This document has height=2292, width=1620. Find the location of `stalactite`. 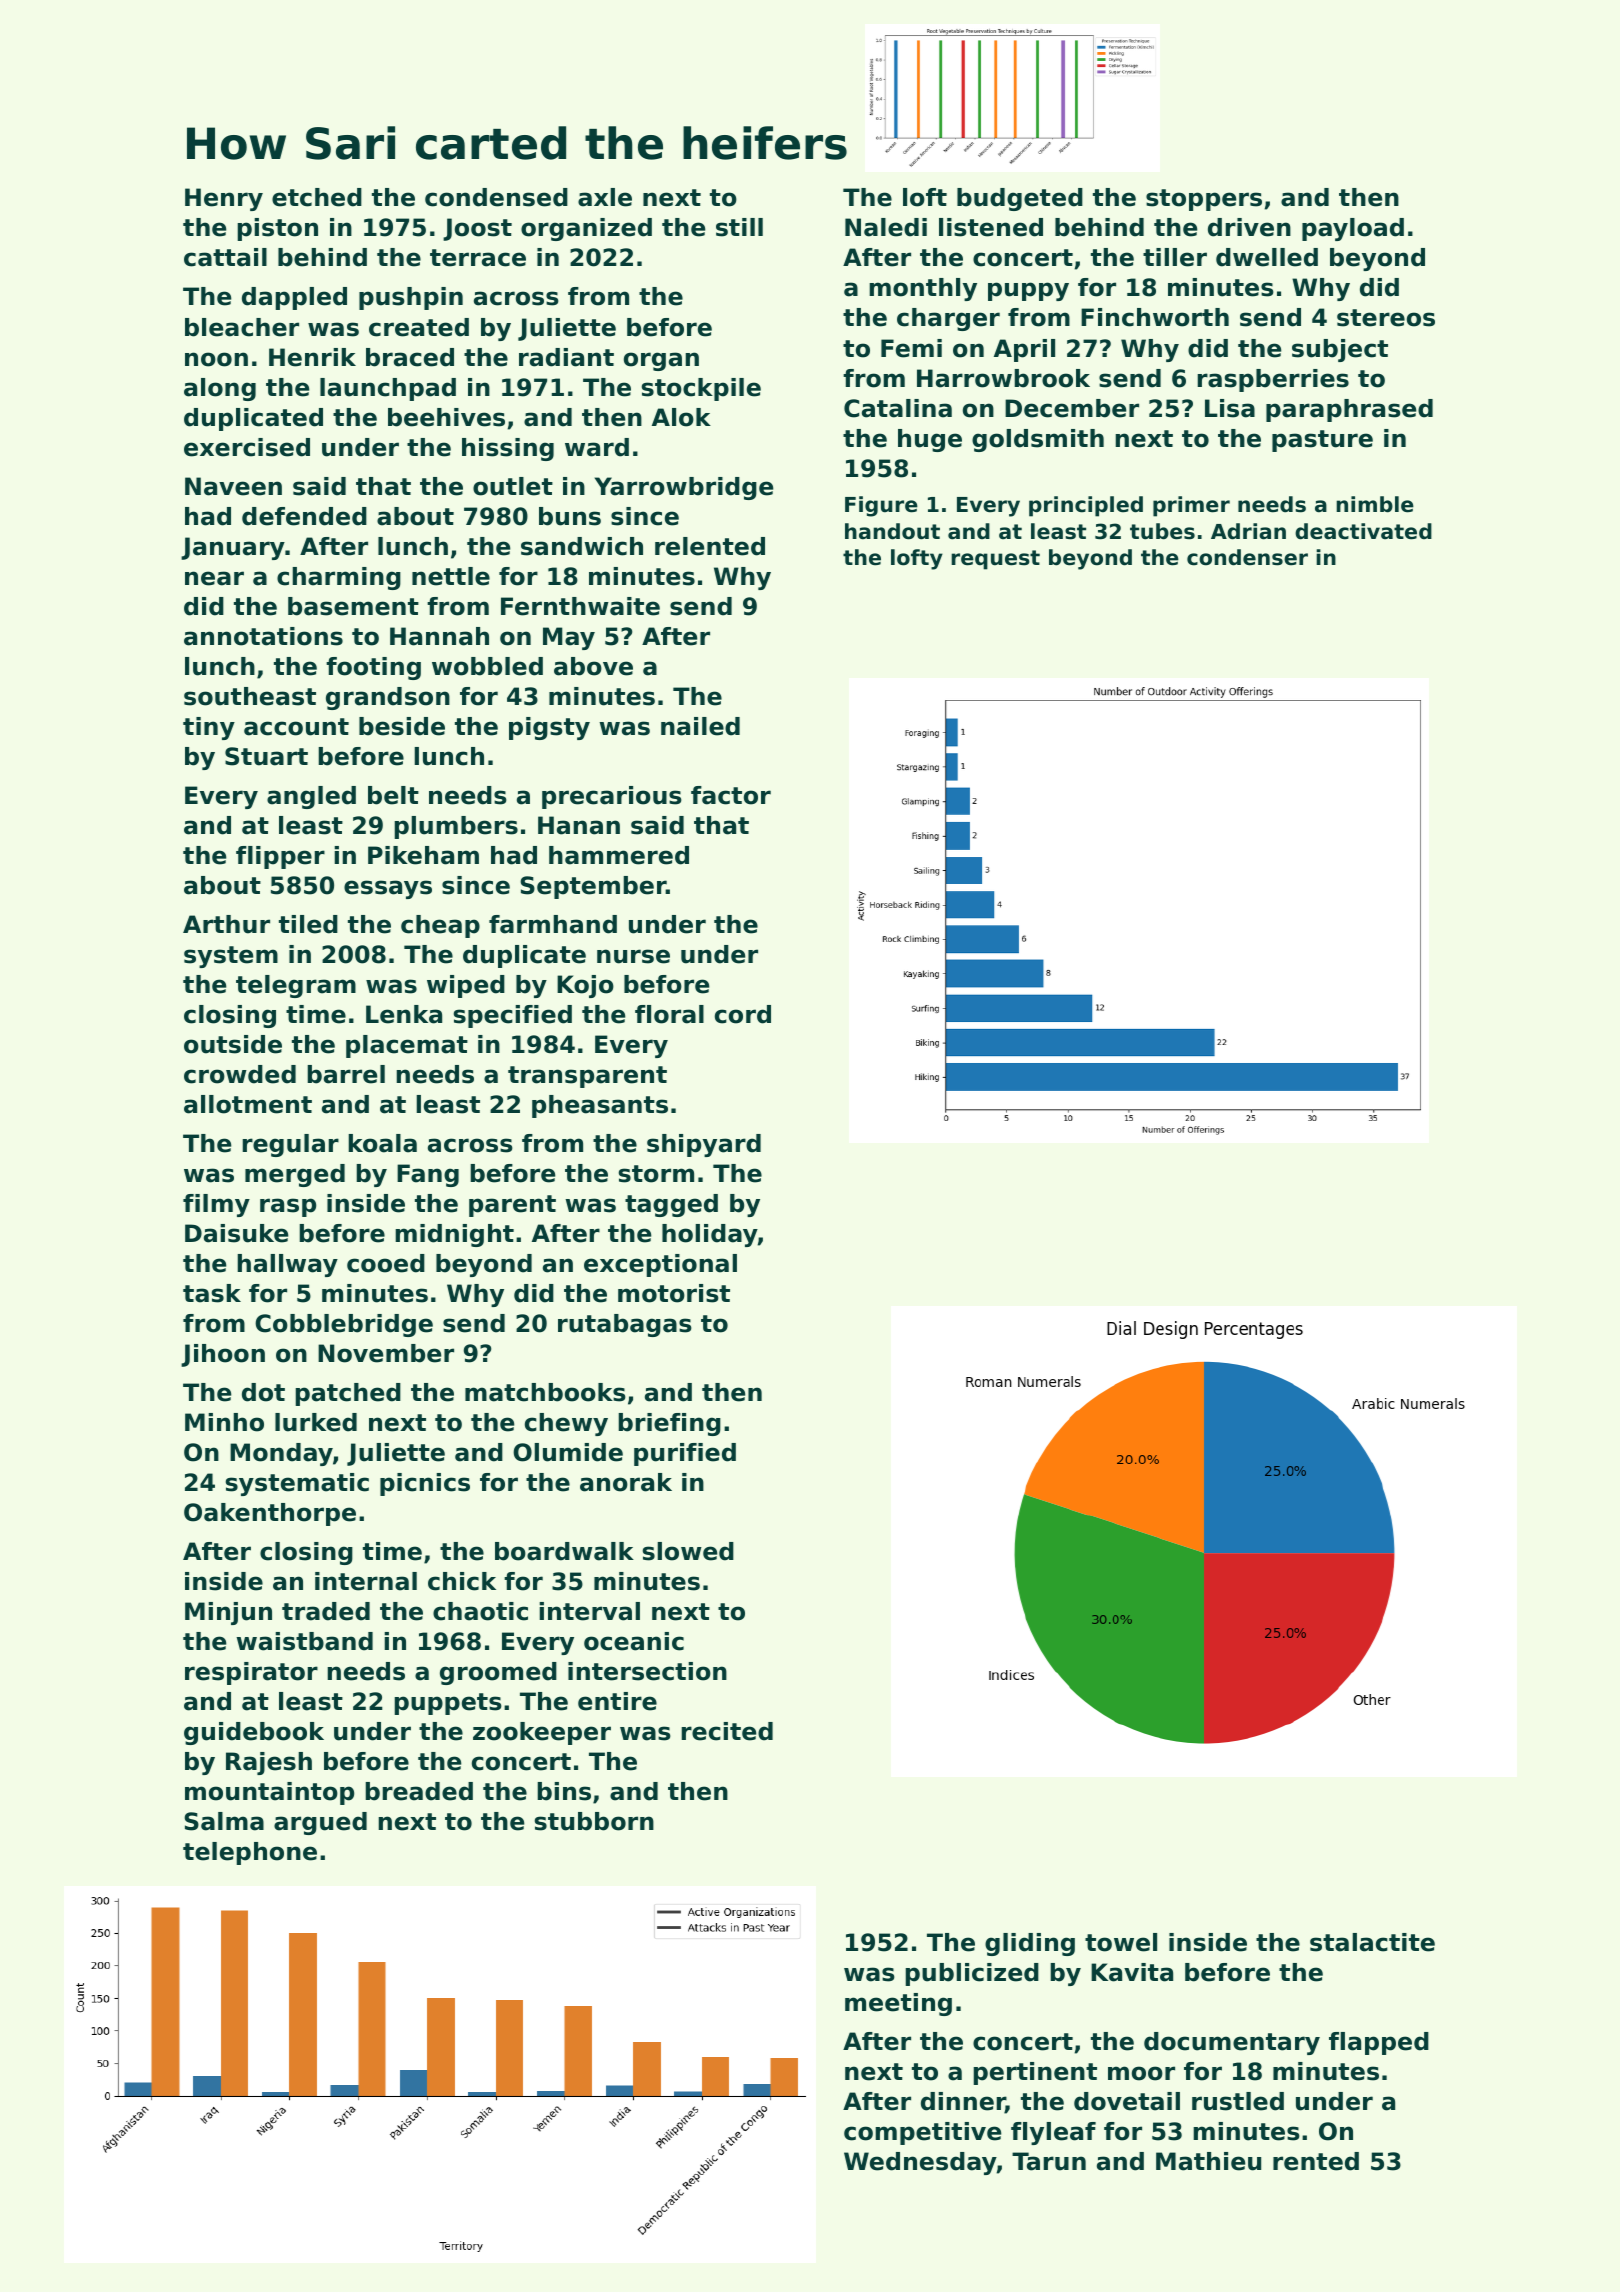

stalactite is located at coordinates (1372, 1942).
